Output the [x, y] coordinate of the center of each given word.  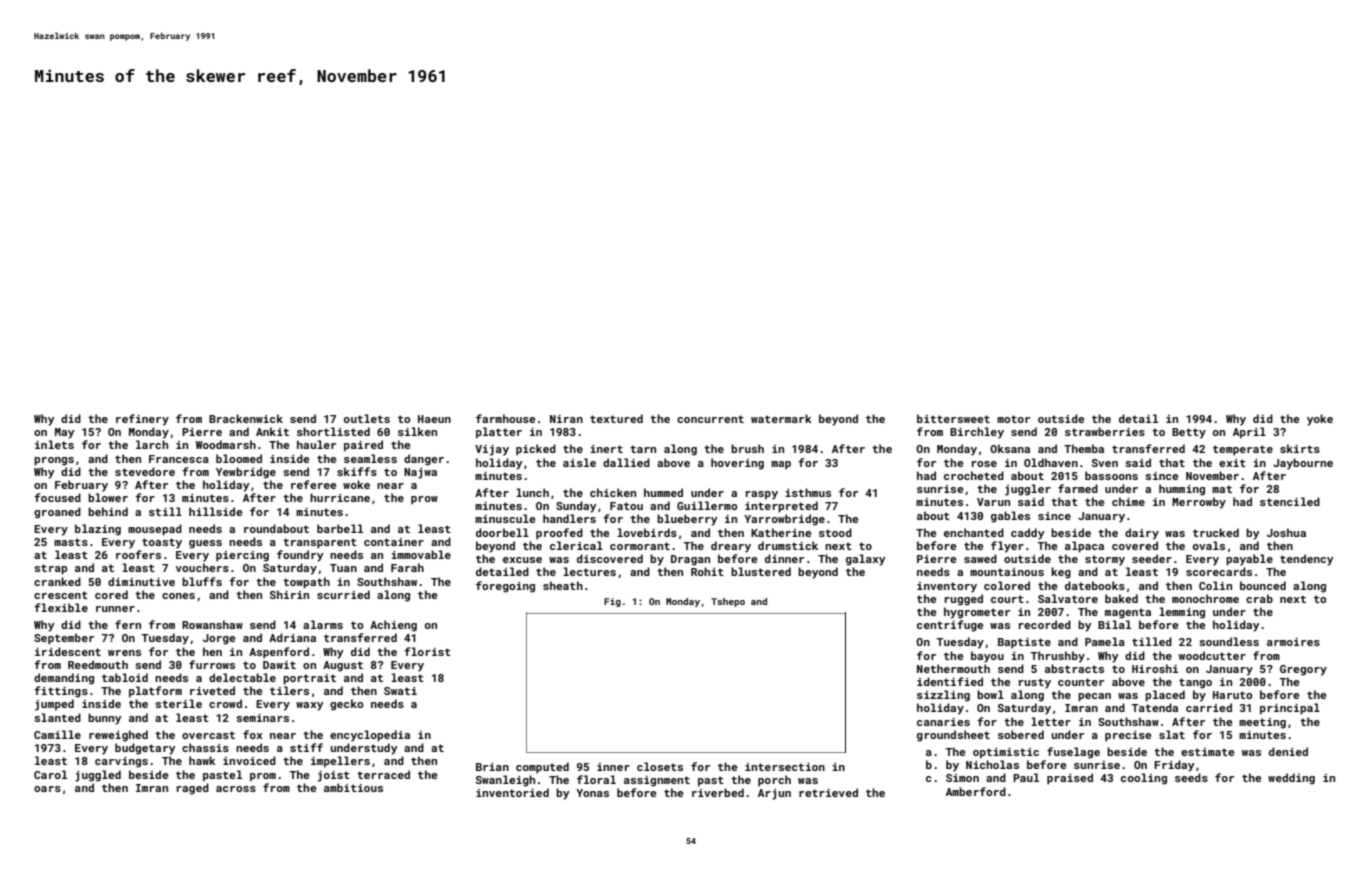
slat [1172, 734]
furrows [212, 664]
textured [616, 418]
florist [427, 651]
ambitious [353, 787]
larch [152, 444]
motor [1013, 419]
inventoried [512, 792]
